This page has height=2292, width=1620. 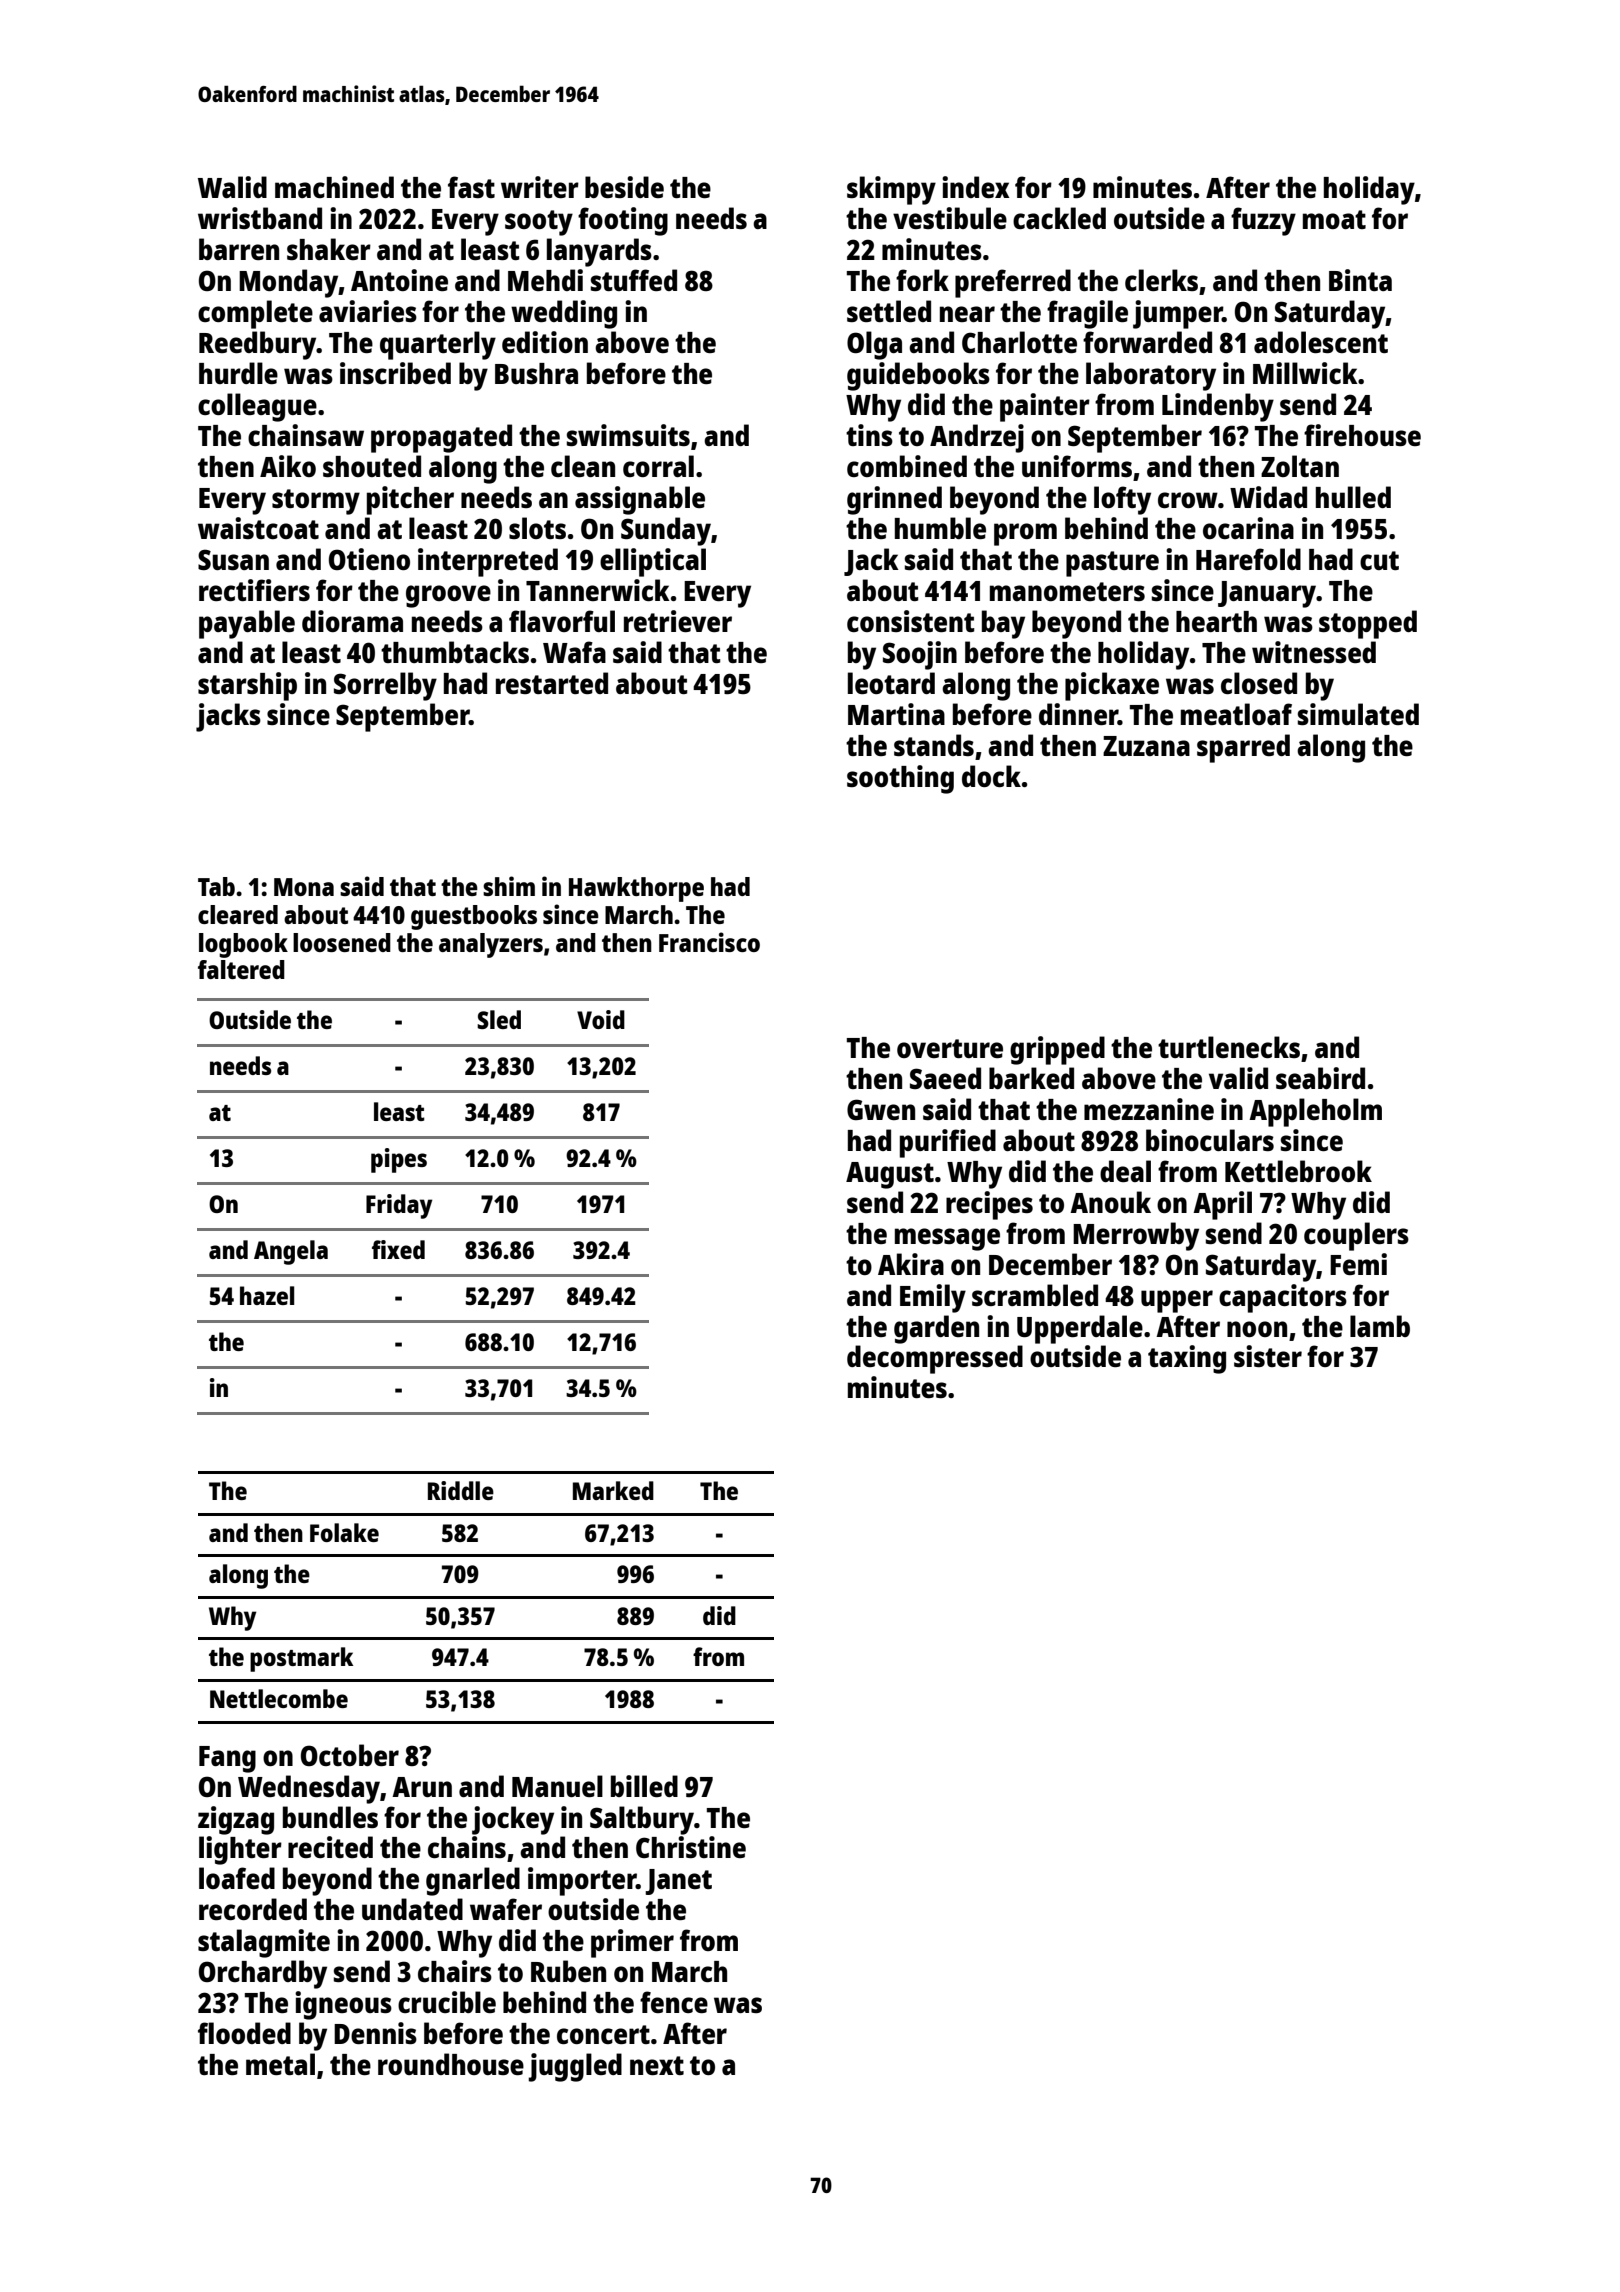 What do you see at coordinates (1268, 1356) in the page?
I see `sister` at bounding box center [1268, 1356].
